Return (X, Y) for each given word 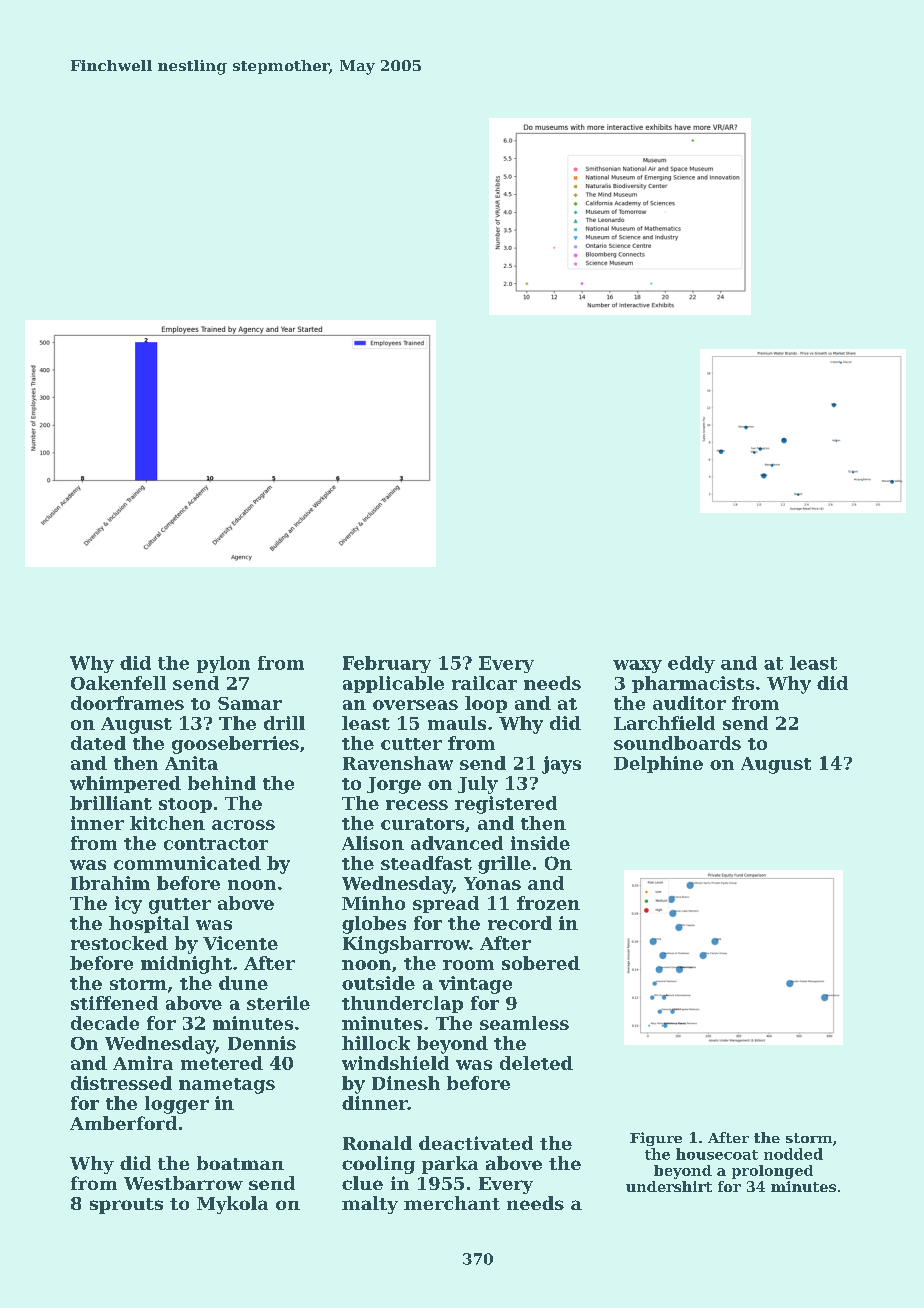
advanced (457, 843)
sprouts (126, 1206)
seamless (524, 1023)
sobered (541, 963)
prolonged (772, 1172)
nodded (793, 1154)
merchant (452, 1203)
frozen (548, 903)
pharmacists (693, 684)
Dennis (262, 1043)
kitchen (167, 823)
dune (243, 983)
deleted (536, 1063)
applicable (393, 684)
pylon (223, 664)
